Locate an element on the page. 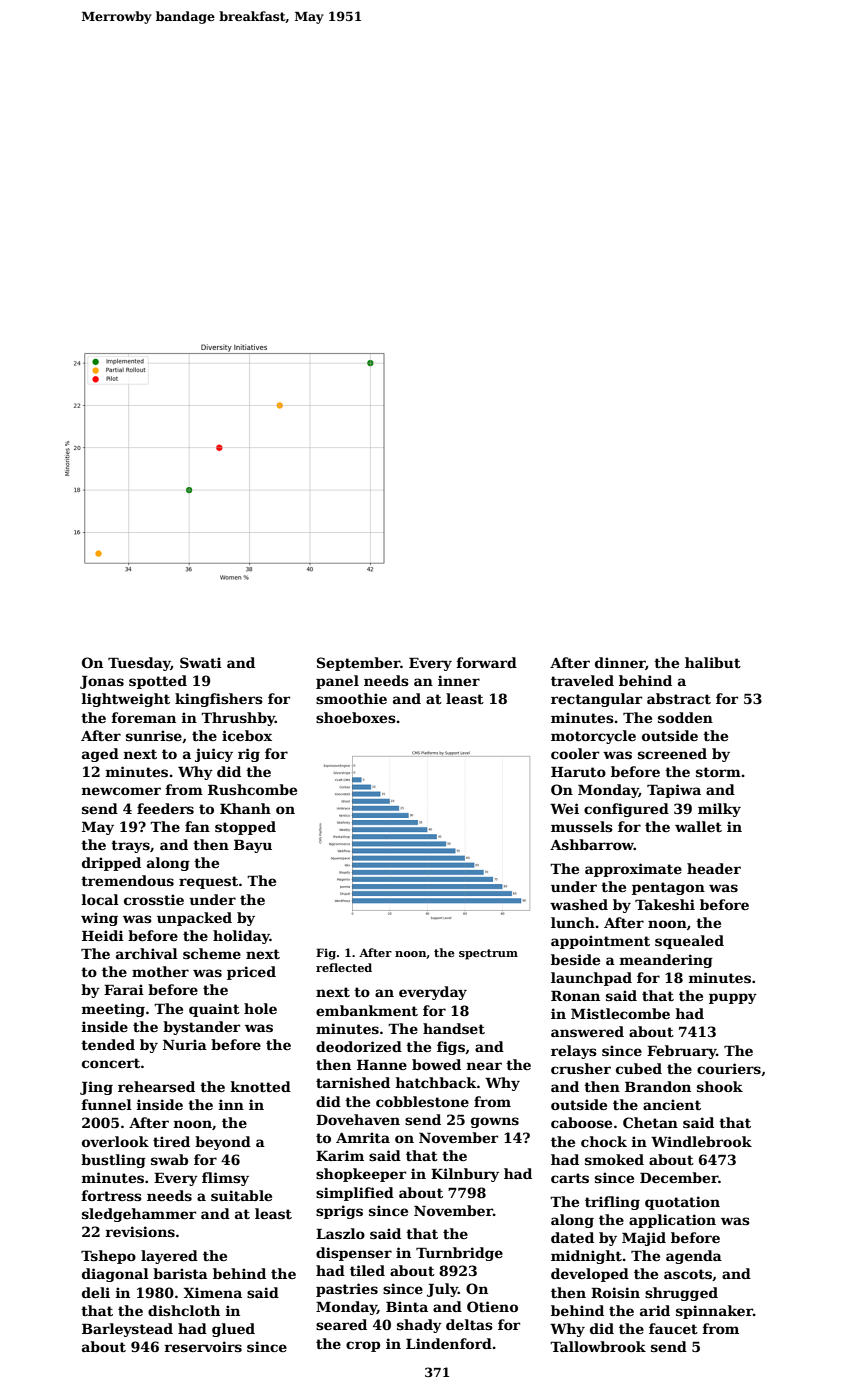  reservoirs is located at coordinates (203, 1346).
